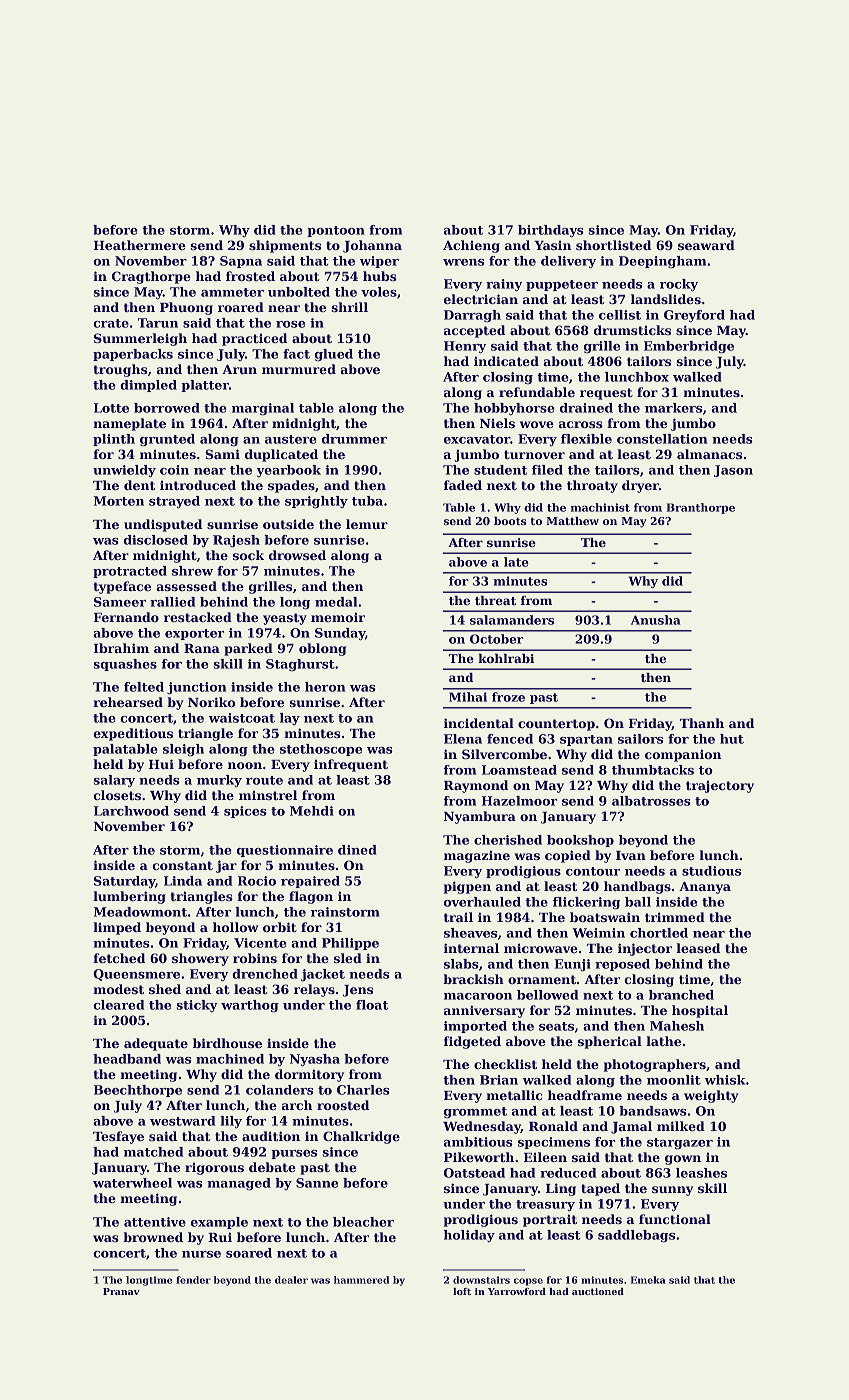  What do you see at coordinates (709, 454) in the image?
I see `almanacs` at bounding box center [709, 454].
